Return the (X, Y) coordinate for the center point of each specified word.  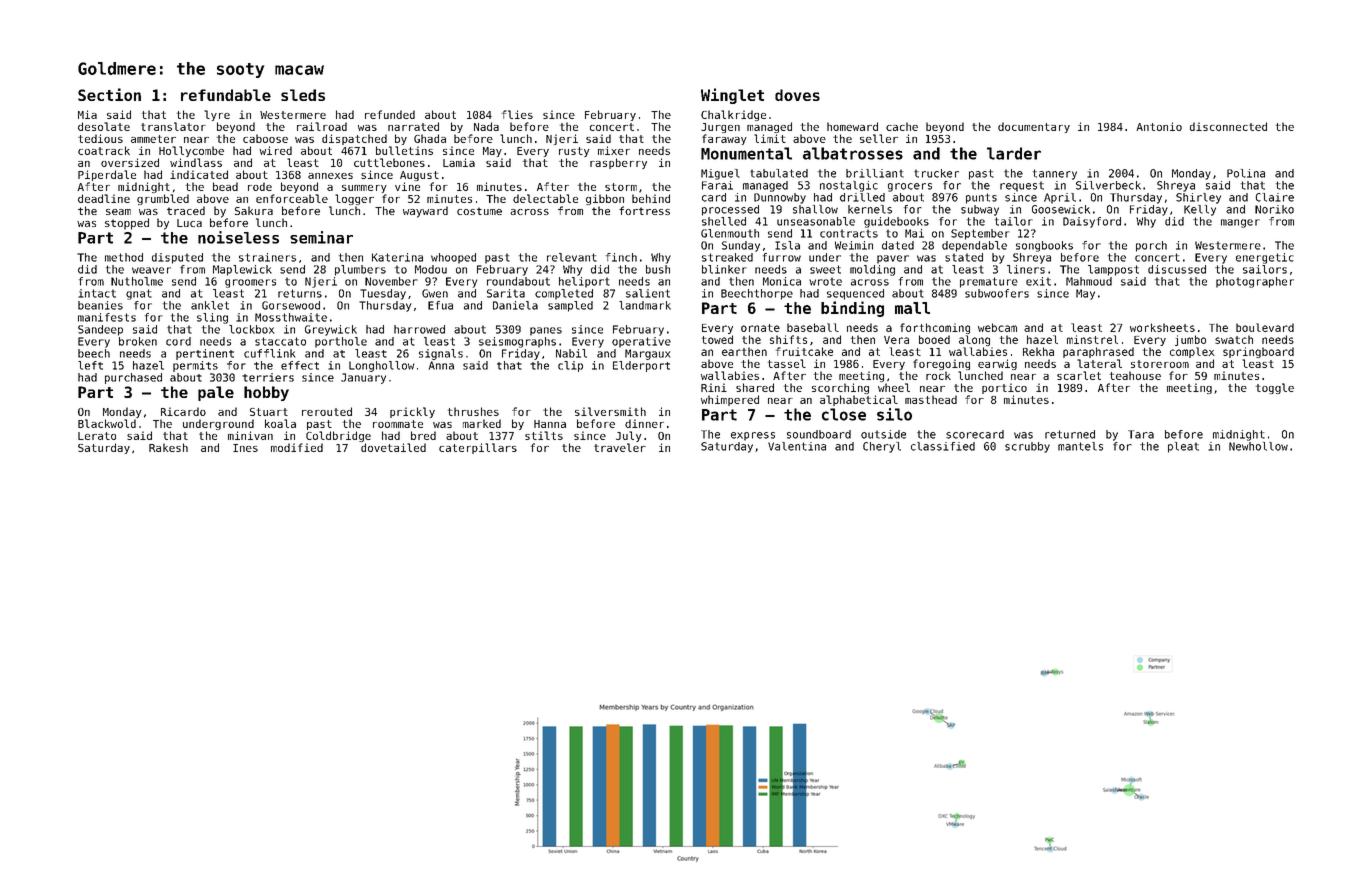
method (124, 257)
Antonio (1159, 126)
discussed (1177, 269)
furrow (782, 257)
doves (797, 95)
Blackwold (107, 423)
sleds (303, 95)
